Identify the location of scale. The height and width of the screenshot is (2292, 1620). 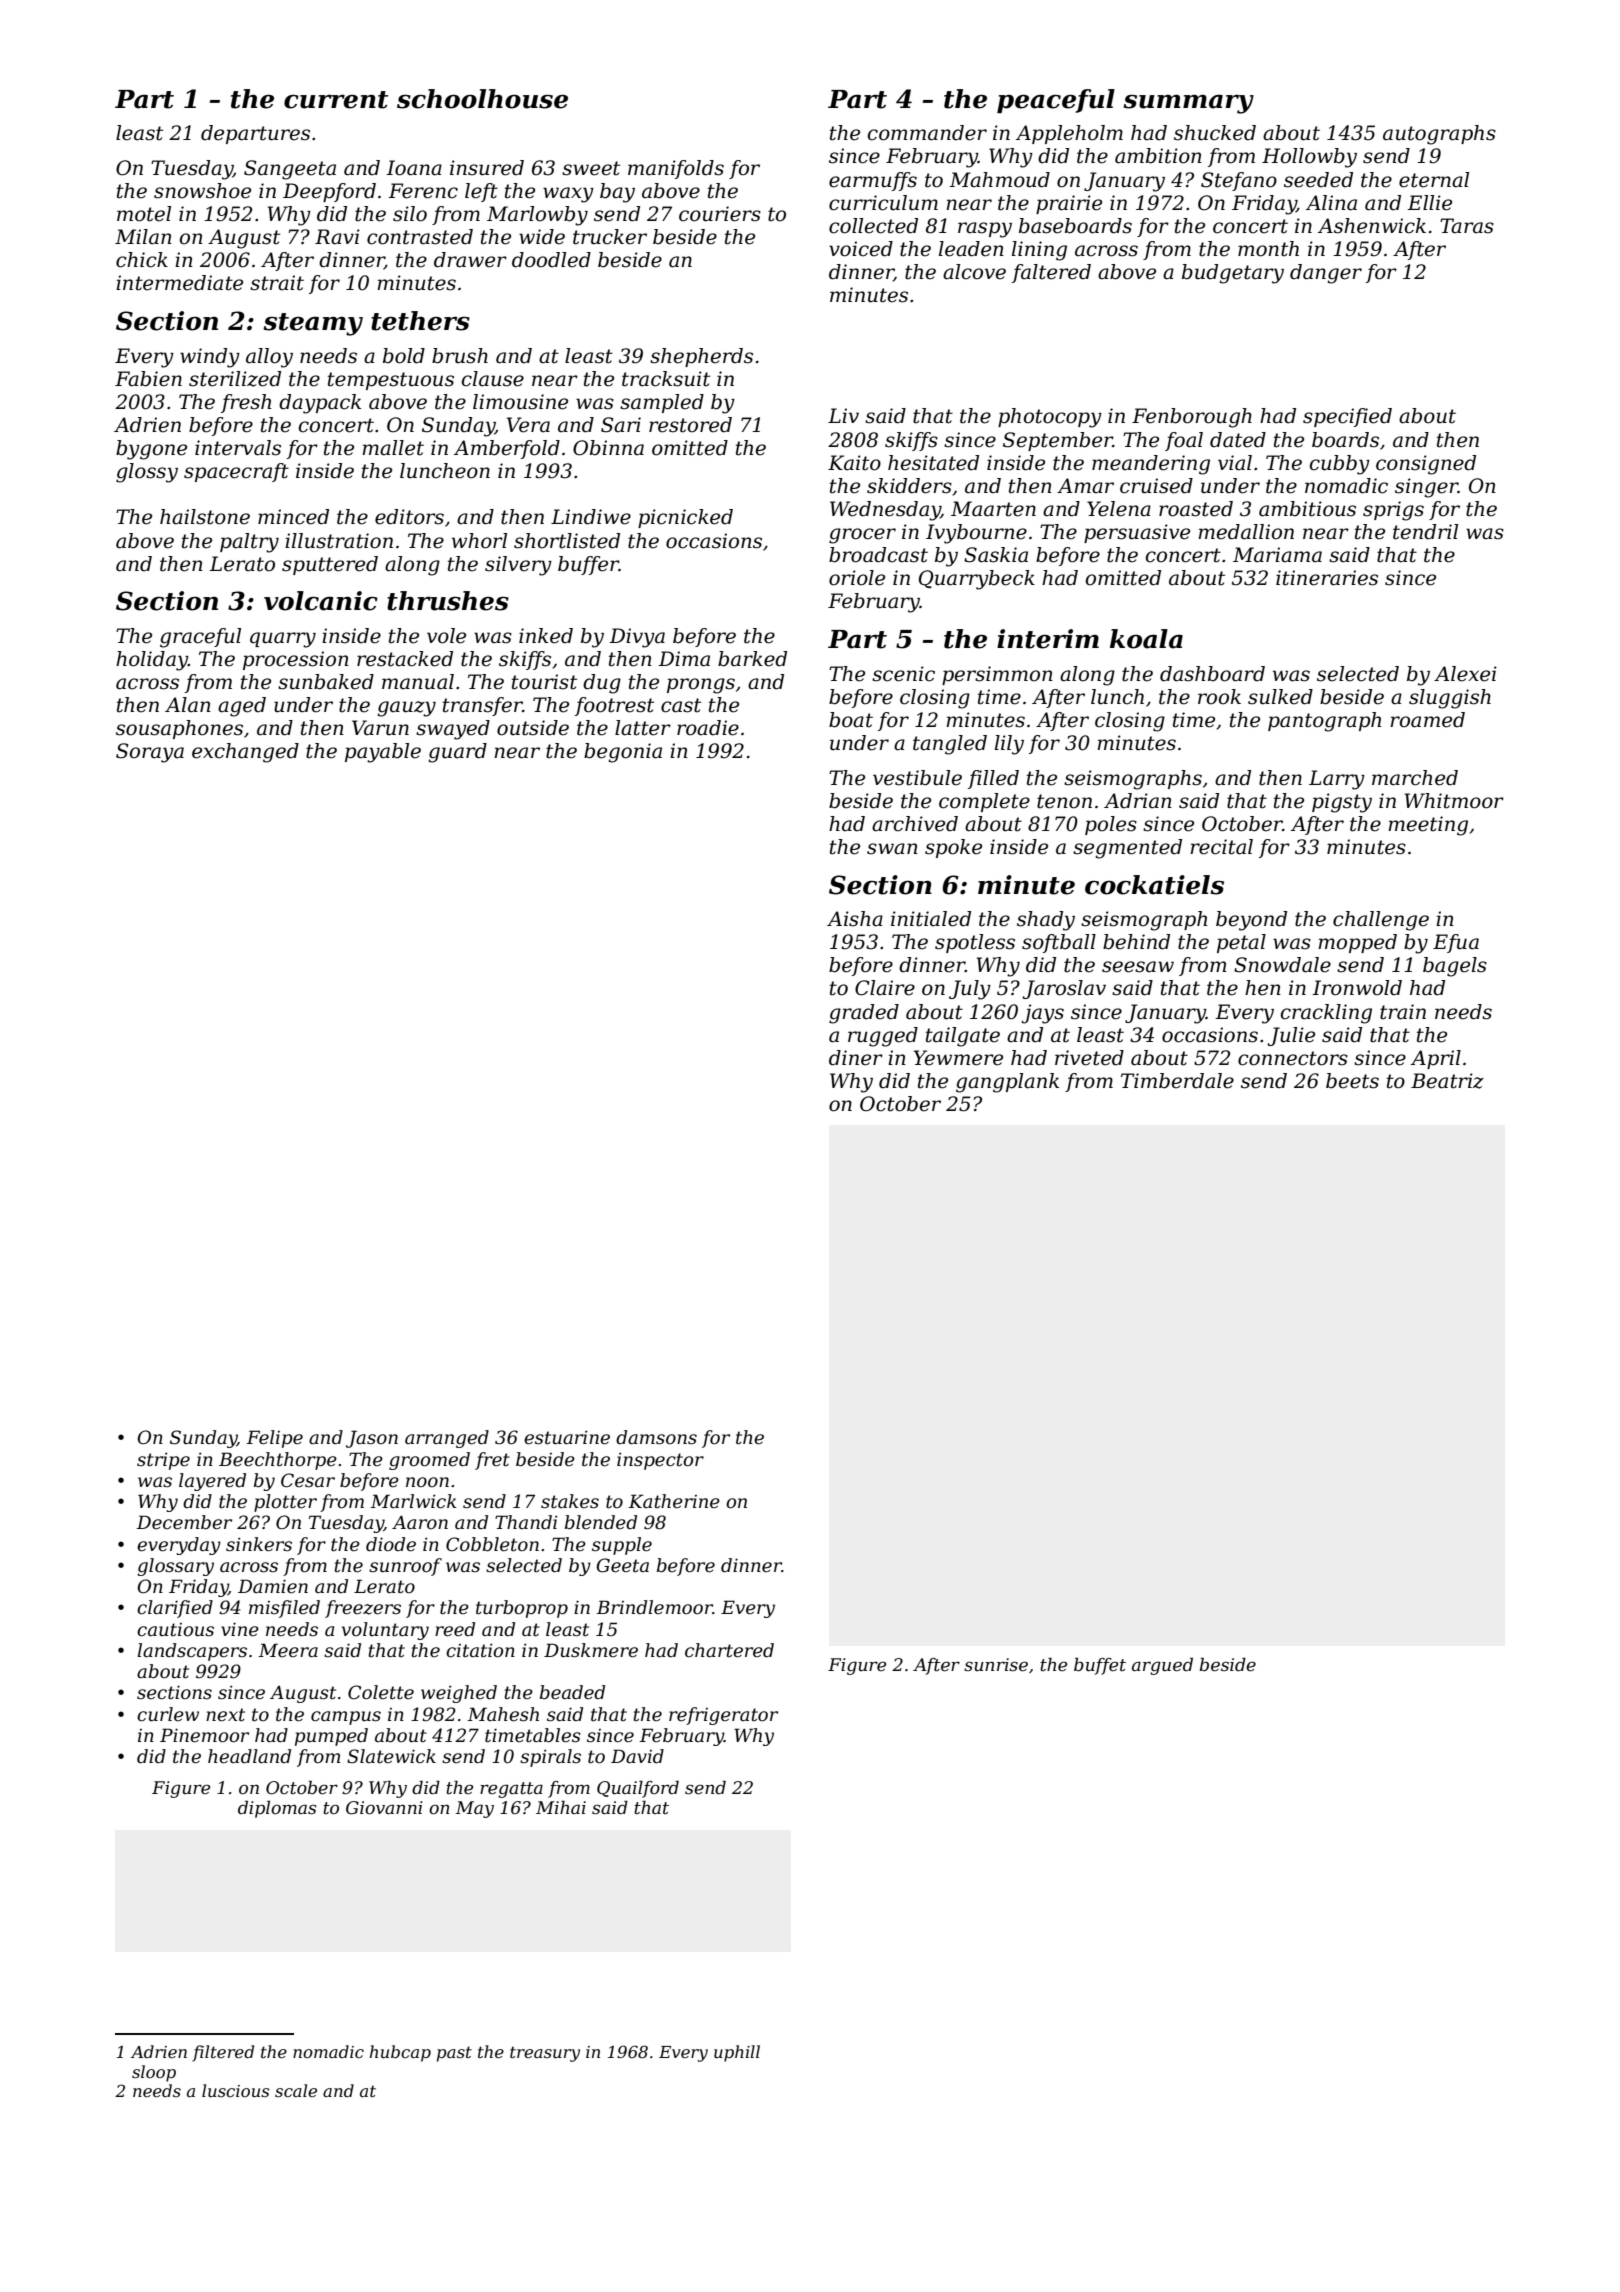
(296, 2090).
